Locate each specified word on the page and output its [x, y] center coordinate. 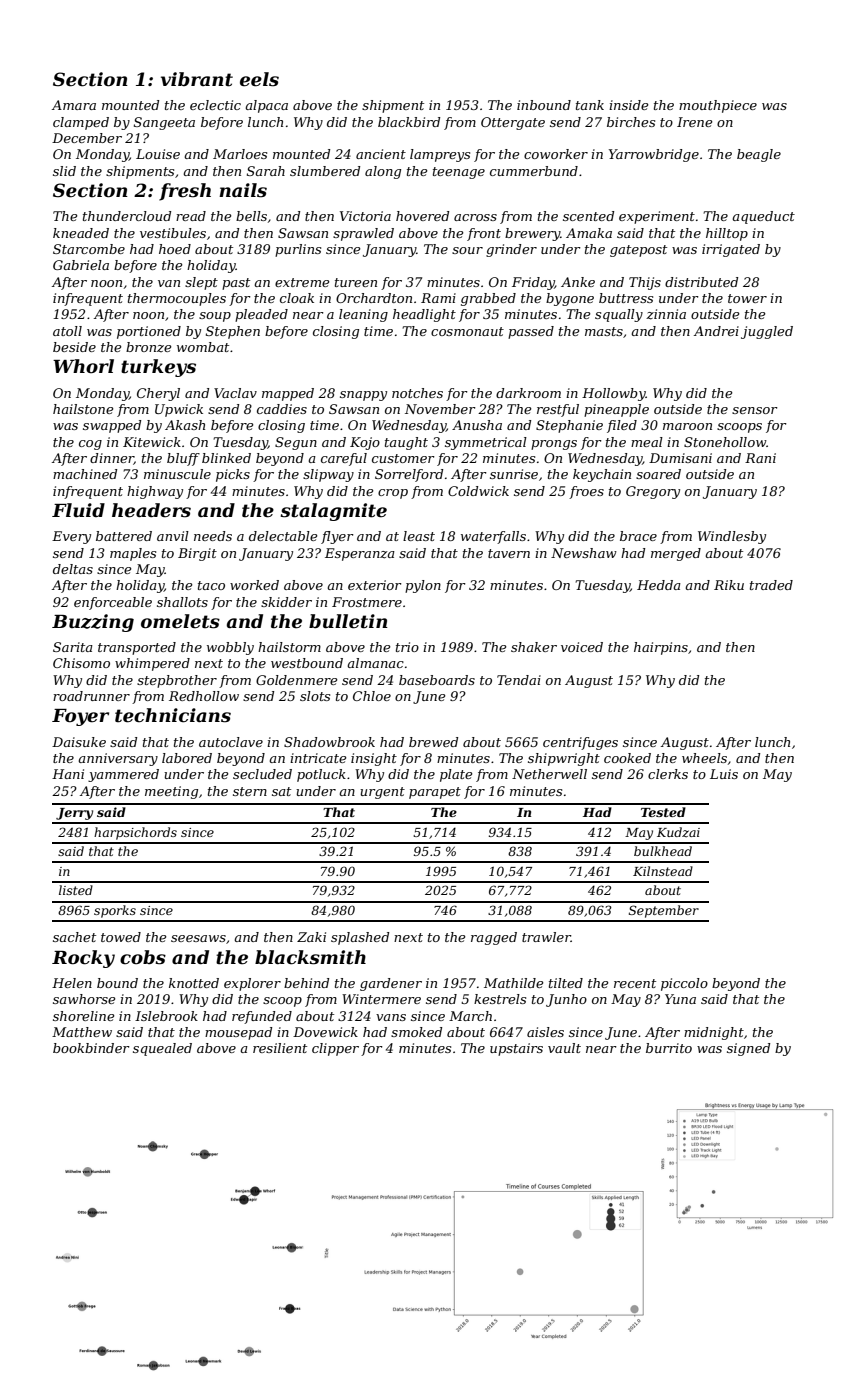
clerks [668, 774]
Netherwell [549, 774]
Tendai [519, 680]
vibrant [197, 79]
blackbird [409, 122]
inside [628, 105]
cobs [143, 957]
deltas [73, 569]
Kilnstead [663, 871]
